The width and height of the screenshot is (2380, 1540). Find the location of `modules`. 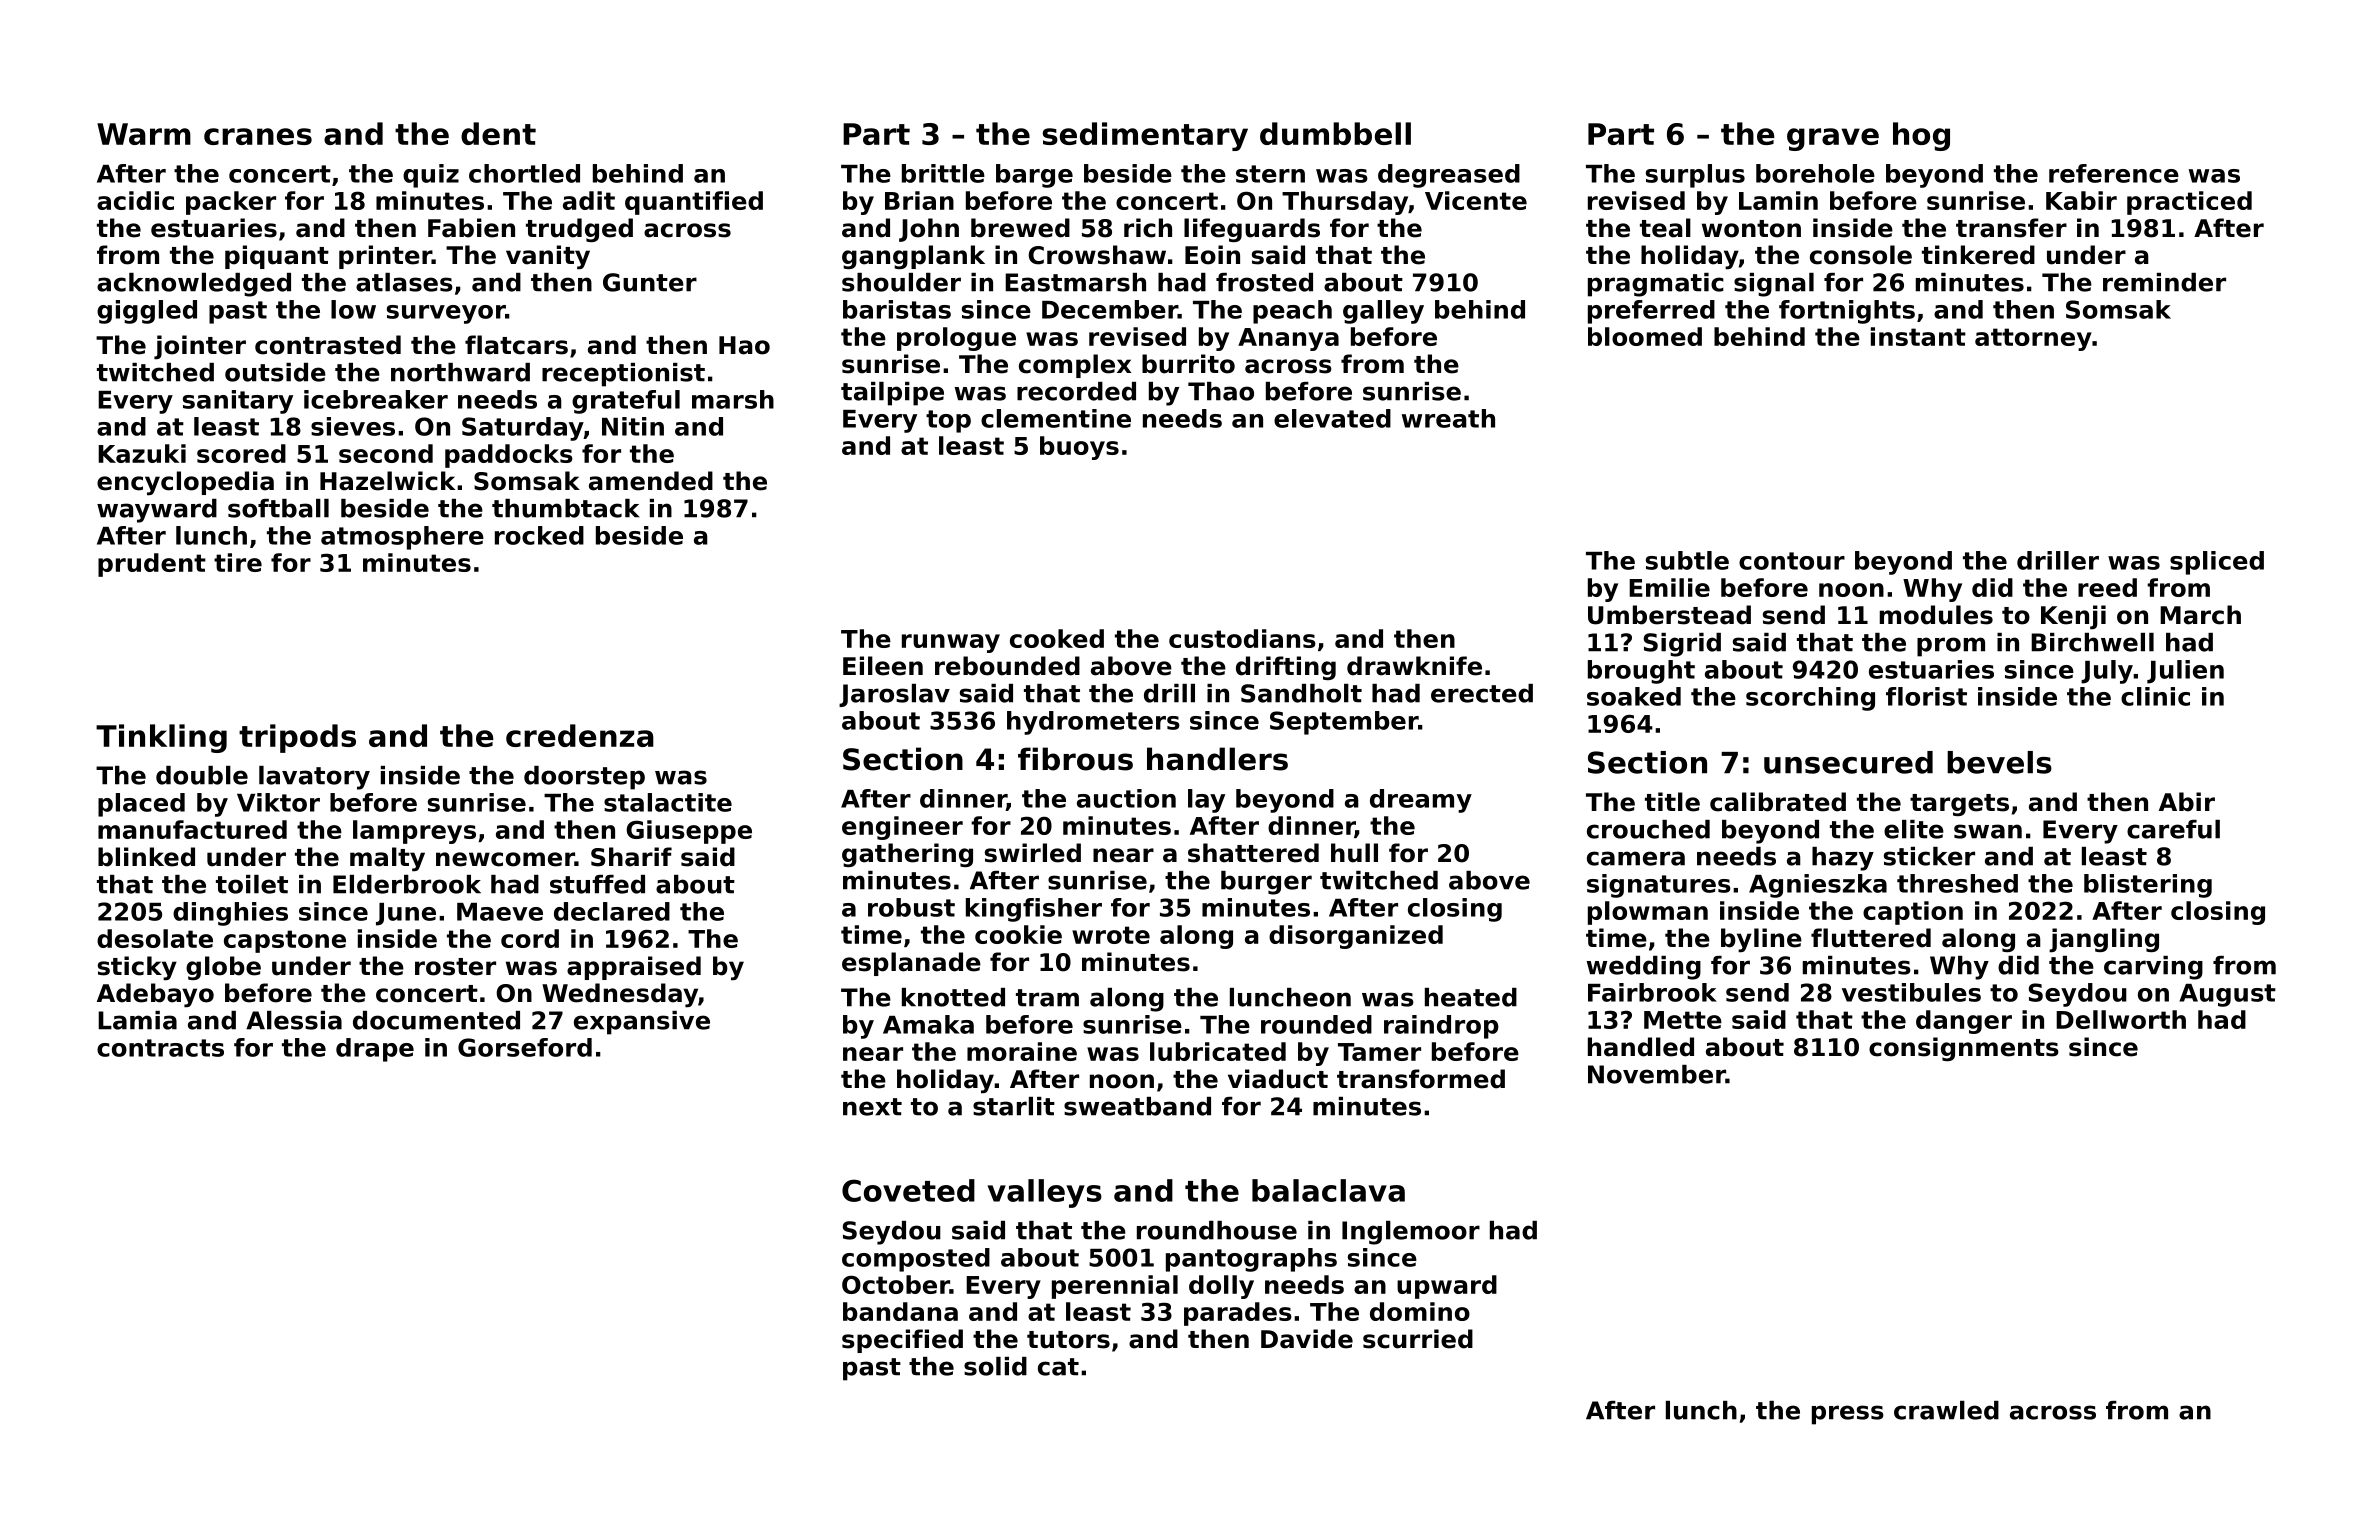

modules is located at coordinates (1936, 615).
